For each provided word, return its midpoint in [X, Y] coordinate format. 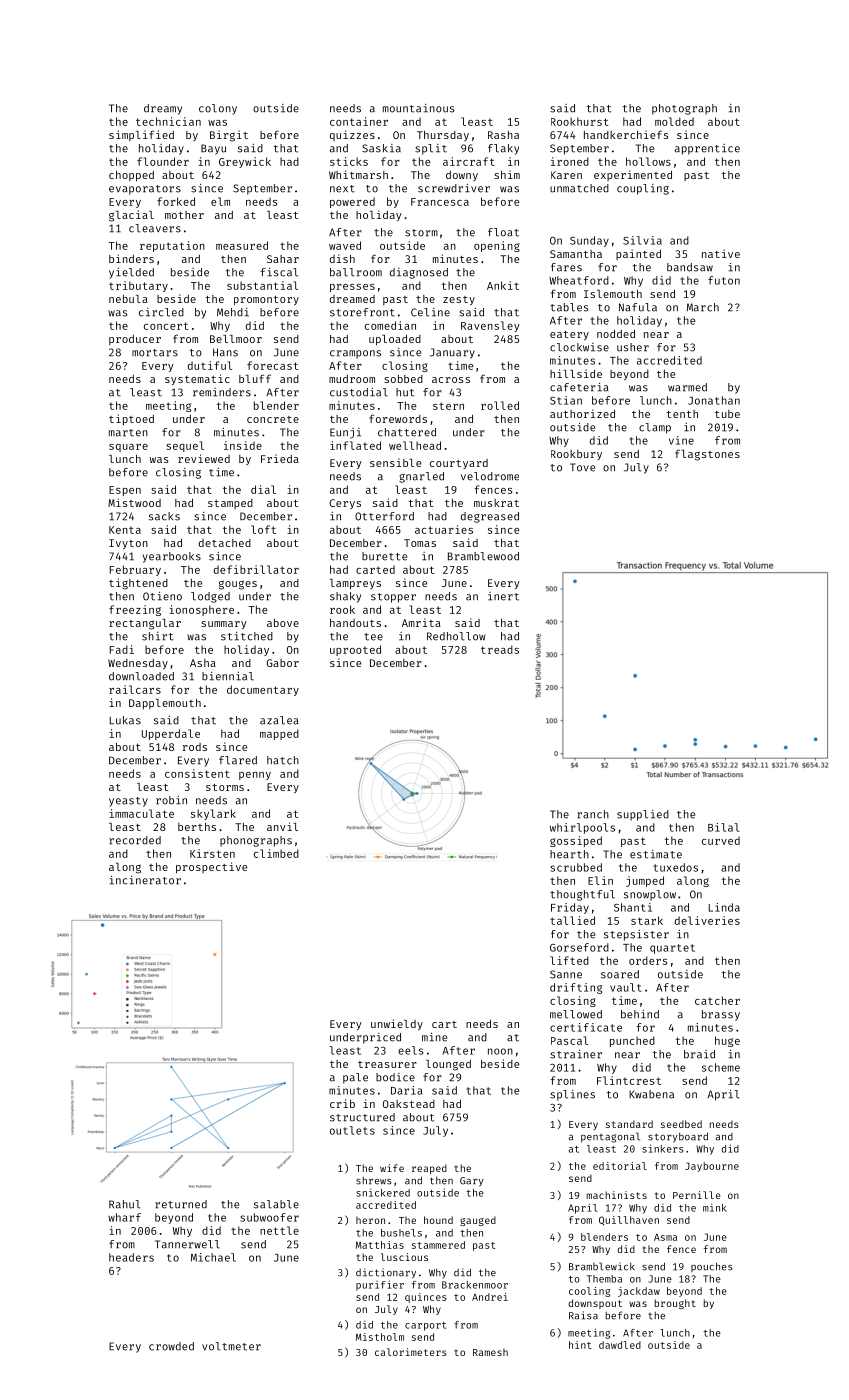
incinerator [145, 880]
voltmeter [231, 1346]
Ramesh [490, 1352]
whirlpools [582, 828]
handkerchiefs [626, 134]
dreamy [163, 109]
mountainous [419, 108]
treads [500, 649]
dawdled [620, 1345]
